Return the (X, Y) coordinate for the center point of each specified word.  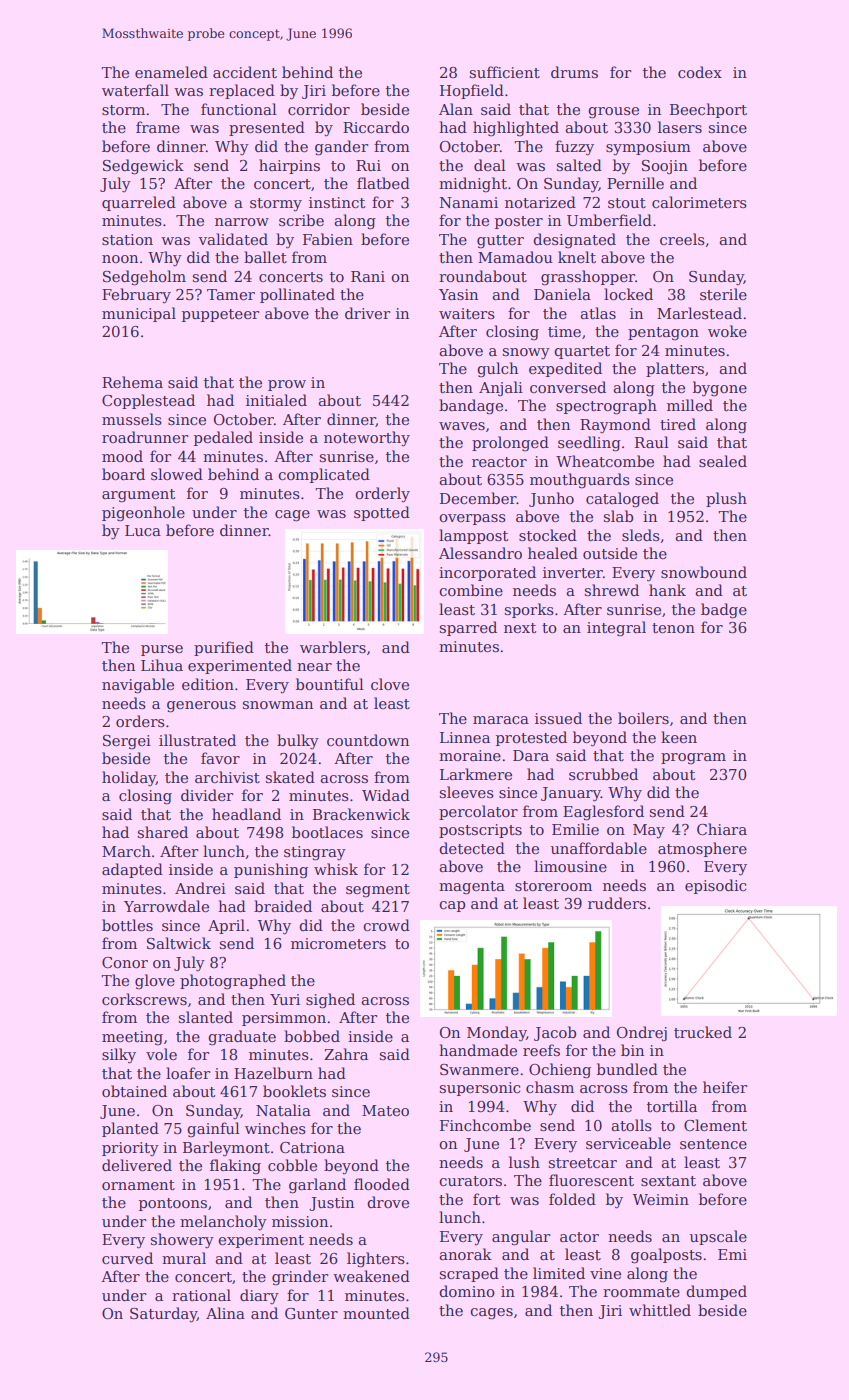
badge (724, 611)
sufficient (505, 72)
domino (467, 1291)
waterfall (135, 90)
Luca (143, 530)
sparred (468, 628)
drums (574, 72)
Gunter (311, 1313)
